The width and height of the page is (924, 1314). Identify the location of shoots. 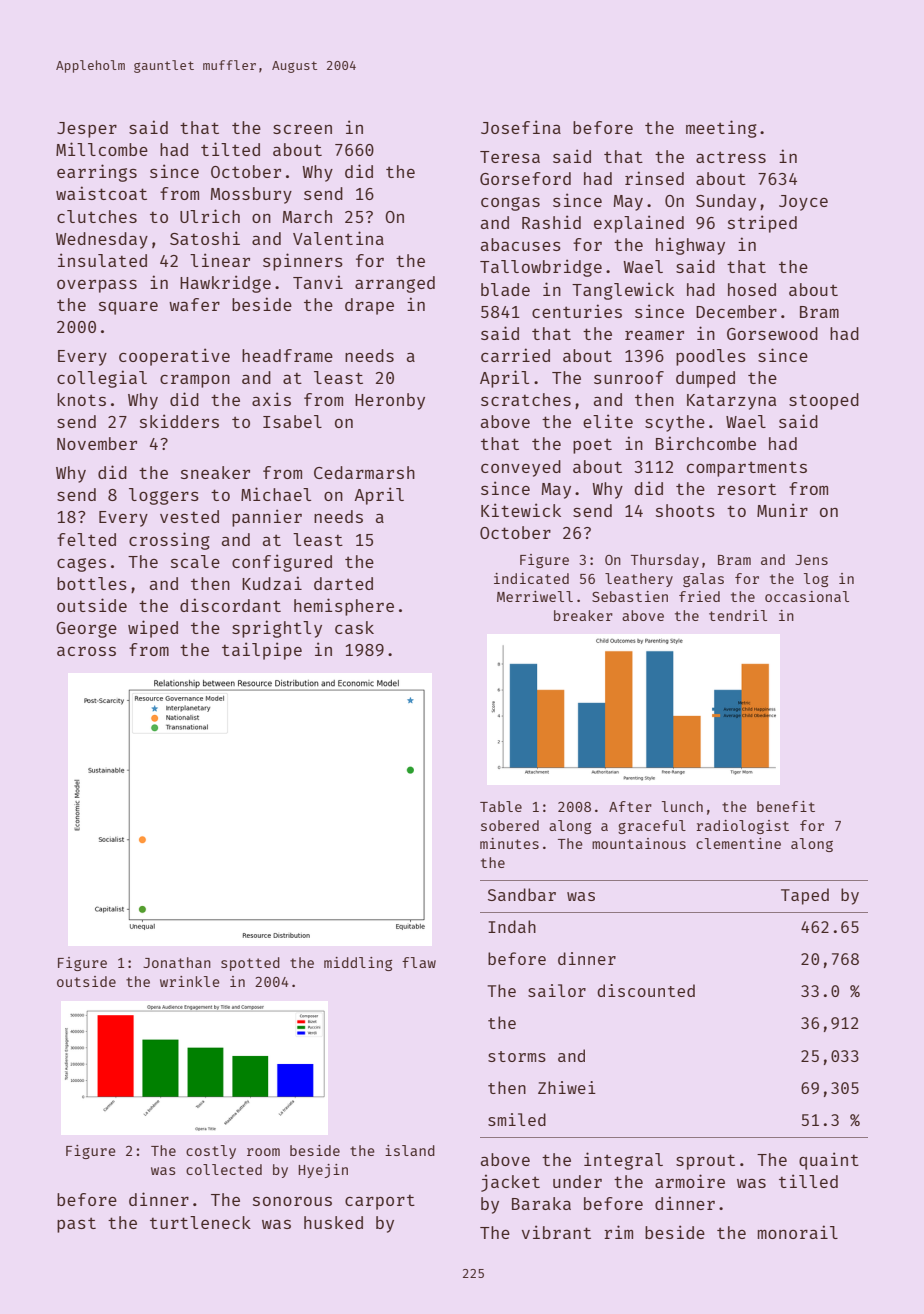
(685, 510).
